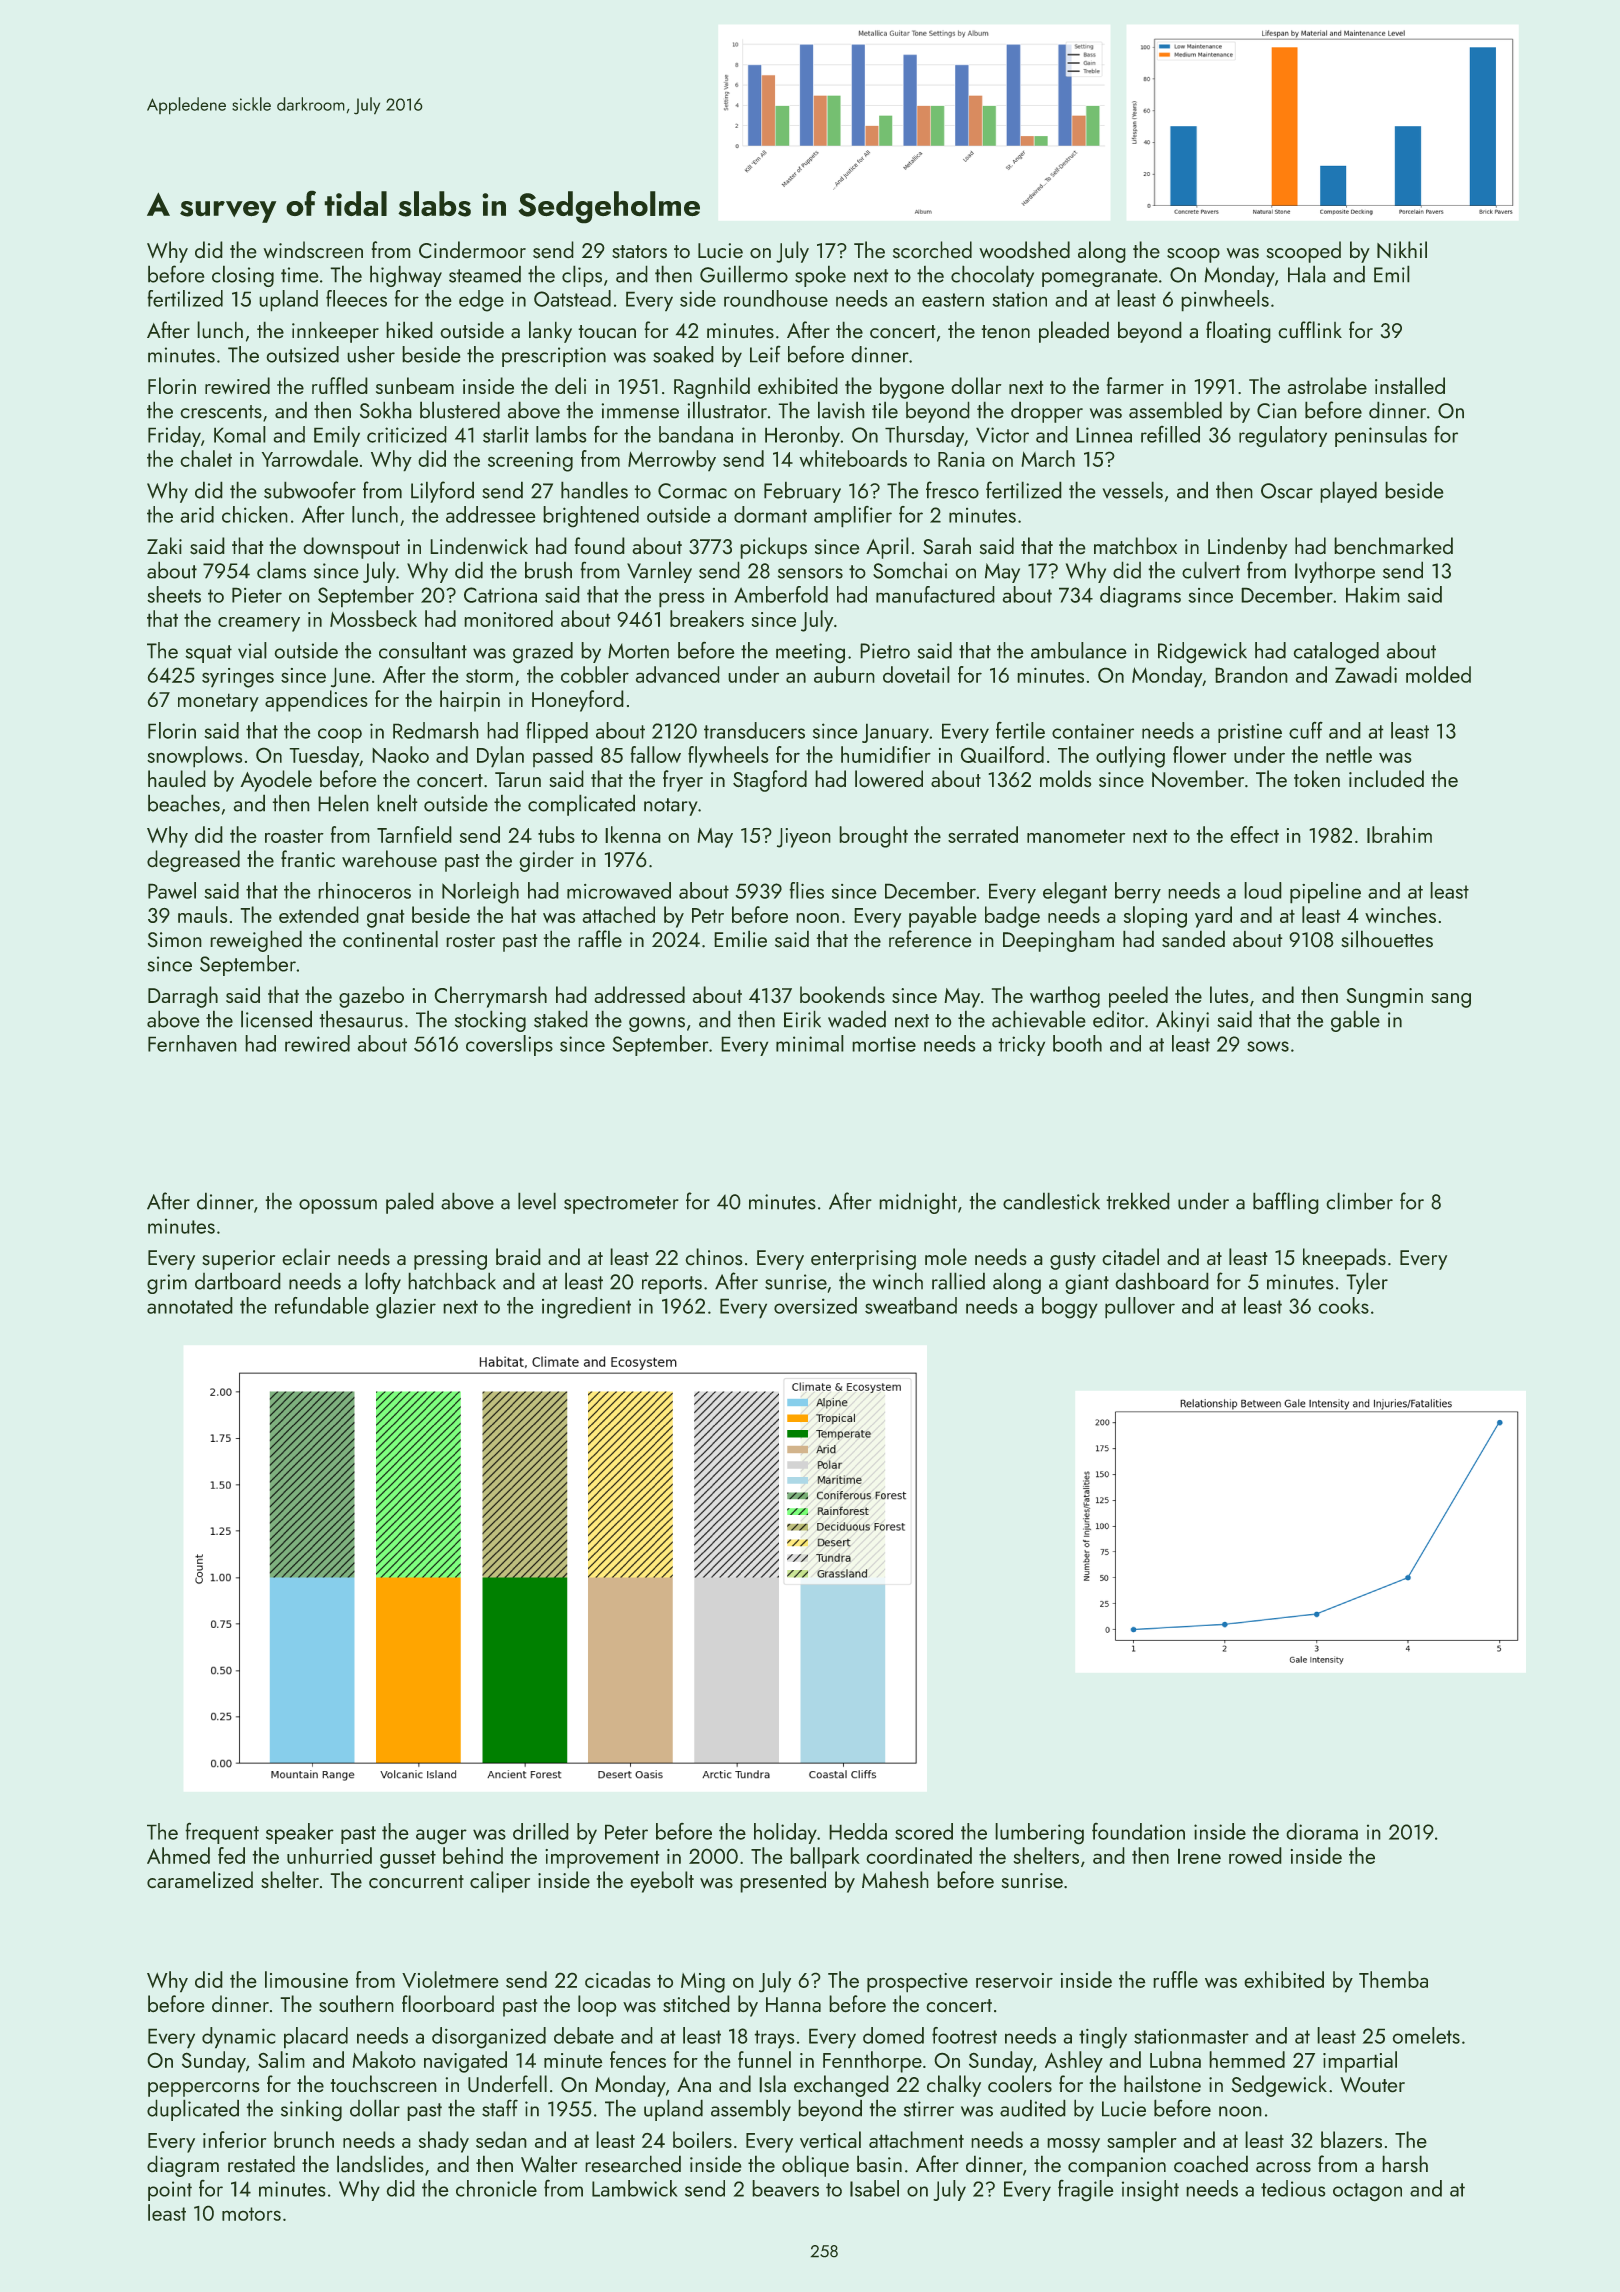 The width and height of the screenshot is (1620, 2292). I want to click on Akinyi, so click(1182, 1021).
